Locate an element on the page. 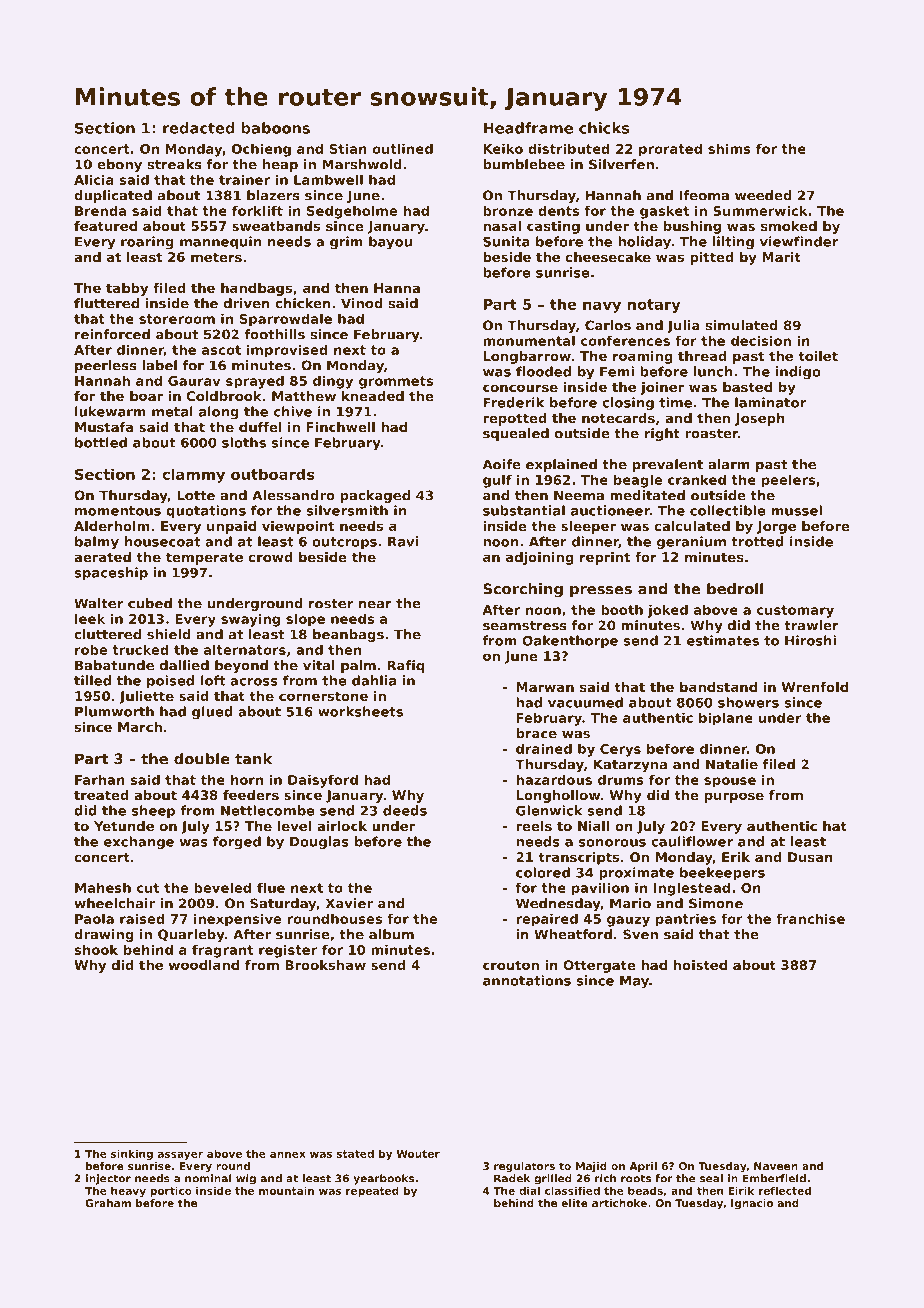 This document has height=1308, width=924. Brookshaw is located at coordinates (325, 965).
